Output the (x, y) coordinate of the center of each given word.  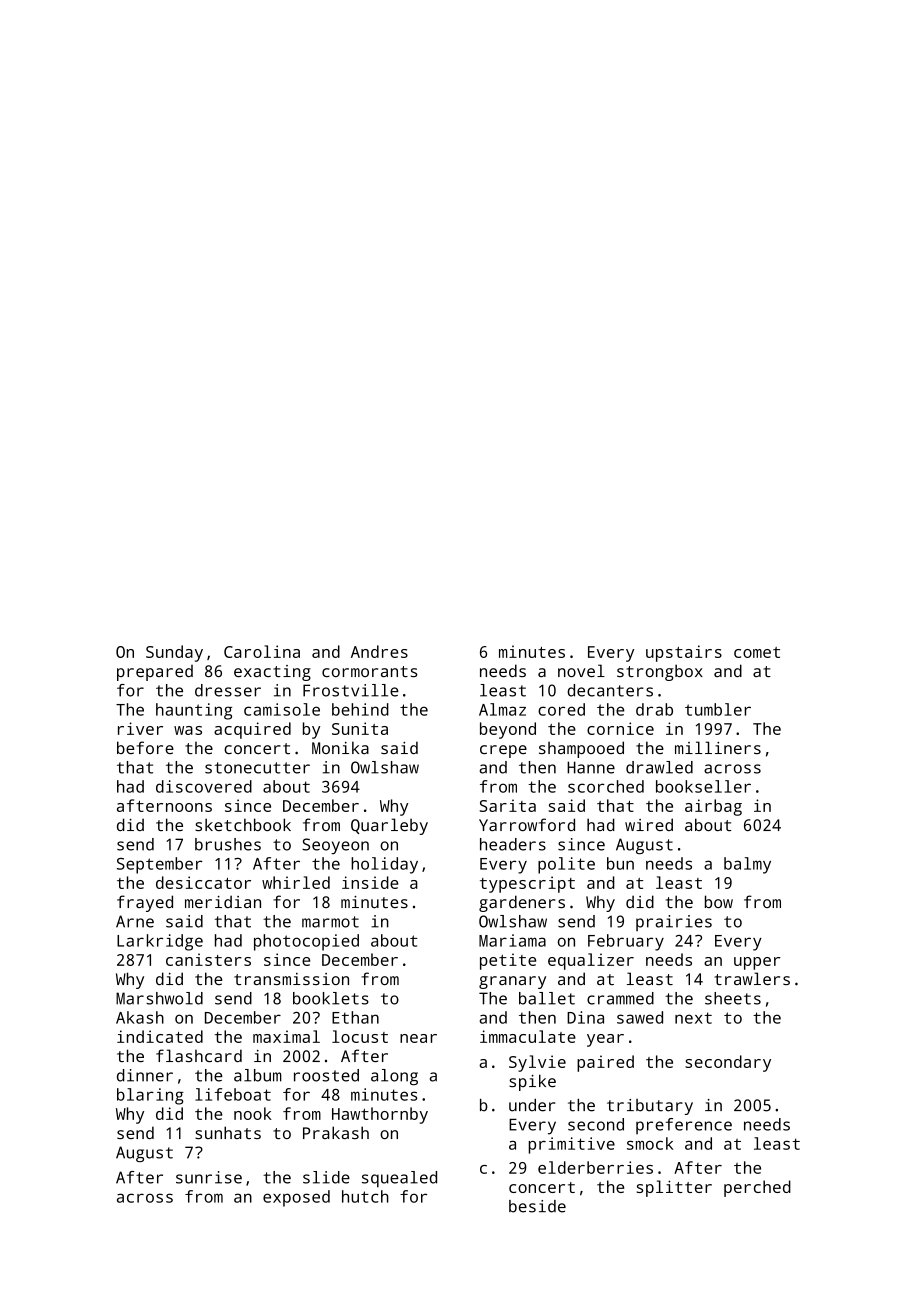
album (258, 1075)
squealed (399, 1179)
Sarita (508, 805)
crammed (620, 998)
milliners (718, 747)
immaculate (528, 1036)
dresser (228, 690)
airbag (713, 807)
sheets (733, 998)
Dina (585, 1017)
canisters (208, 959)
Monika (340, 747)
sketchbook (243, 824)
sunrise (209, 1177)
